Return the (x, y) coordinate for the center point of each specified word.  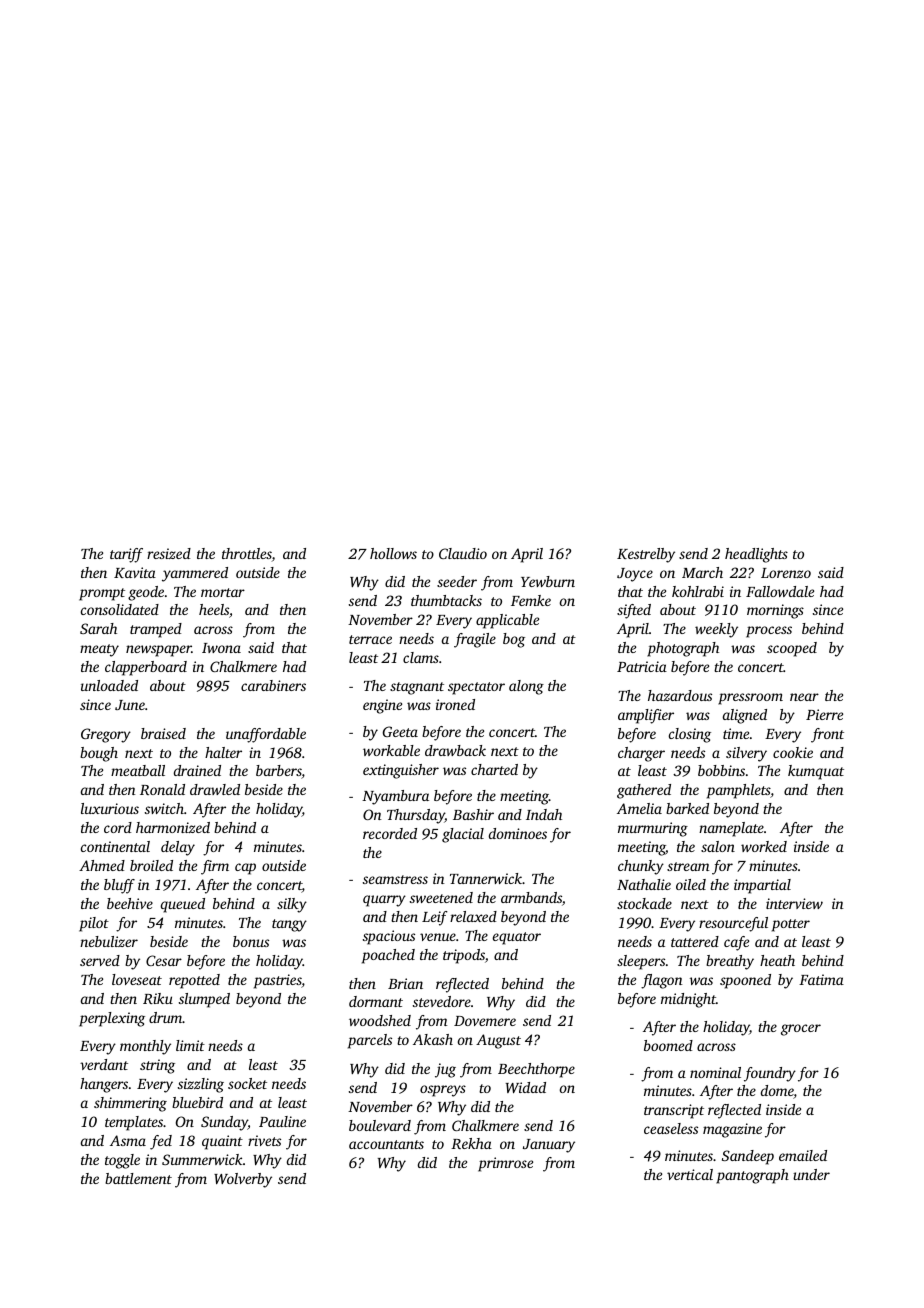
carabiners (273, 685)
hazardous (680, 695)
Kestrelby (646, 555)
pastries (278, 981)
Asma (128, 1140)
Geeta (400, 731)
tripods (464, 956)
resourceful (733, 924)
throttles (247, 555)
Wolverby (243, 1180)
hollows (393, 553)
